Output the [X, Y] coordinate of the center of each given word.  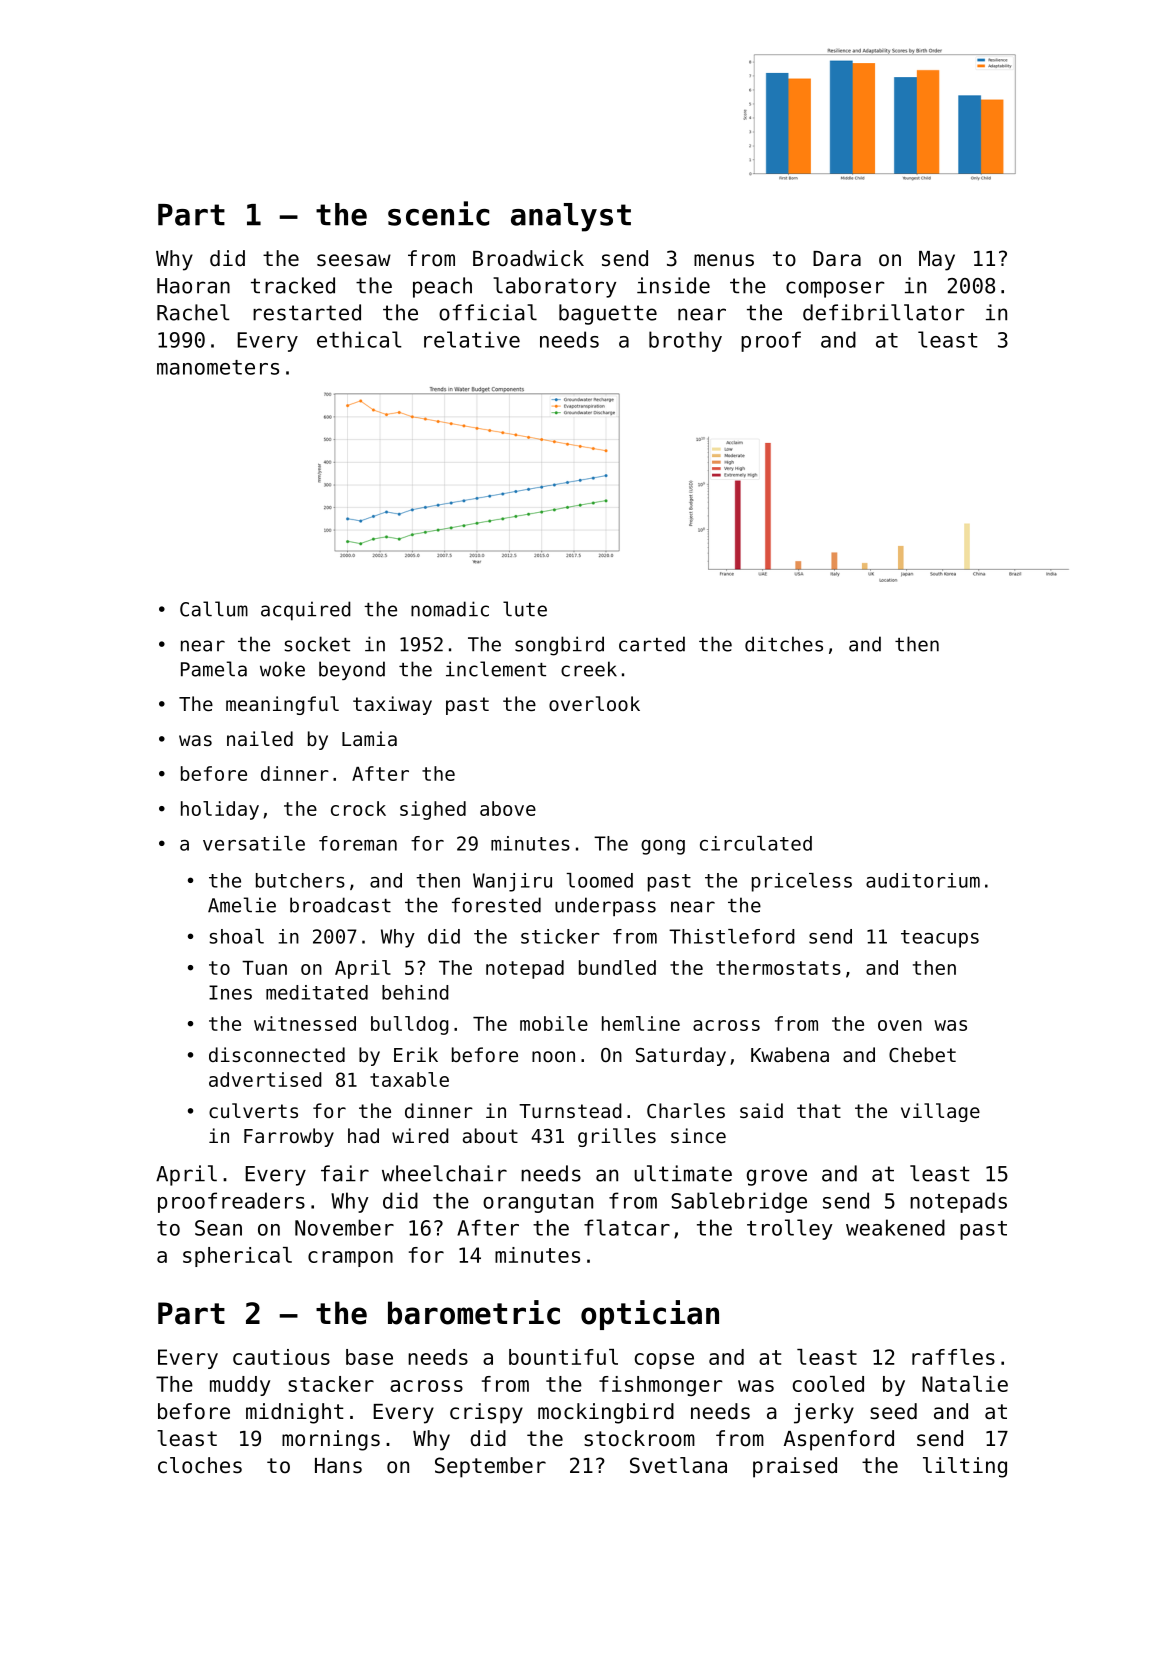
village [940, 1112]
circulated [756, 843]
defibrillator [884, 312]
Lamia [369, 738]
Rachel [193, 312]
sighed [433, 810]
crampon [350, 1259]
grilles [617, 1137]
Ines [230, 992]
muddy [240, 1386]
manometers [218, 367]
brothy [685, 341]
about [490, 1135]
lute [525, 609]
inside [673, 285]
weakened [895, 1227]
